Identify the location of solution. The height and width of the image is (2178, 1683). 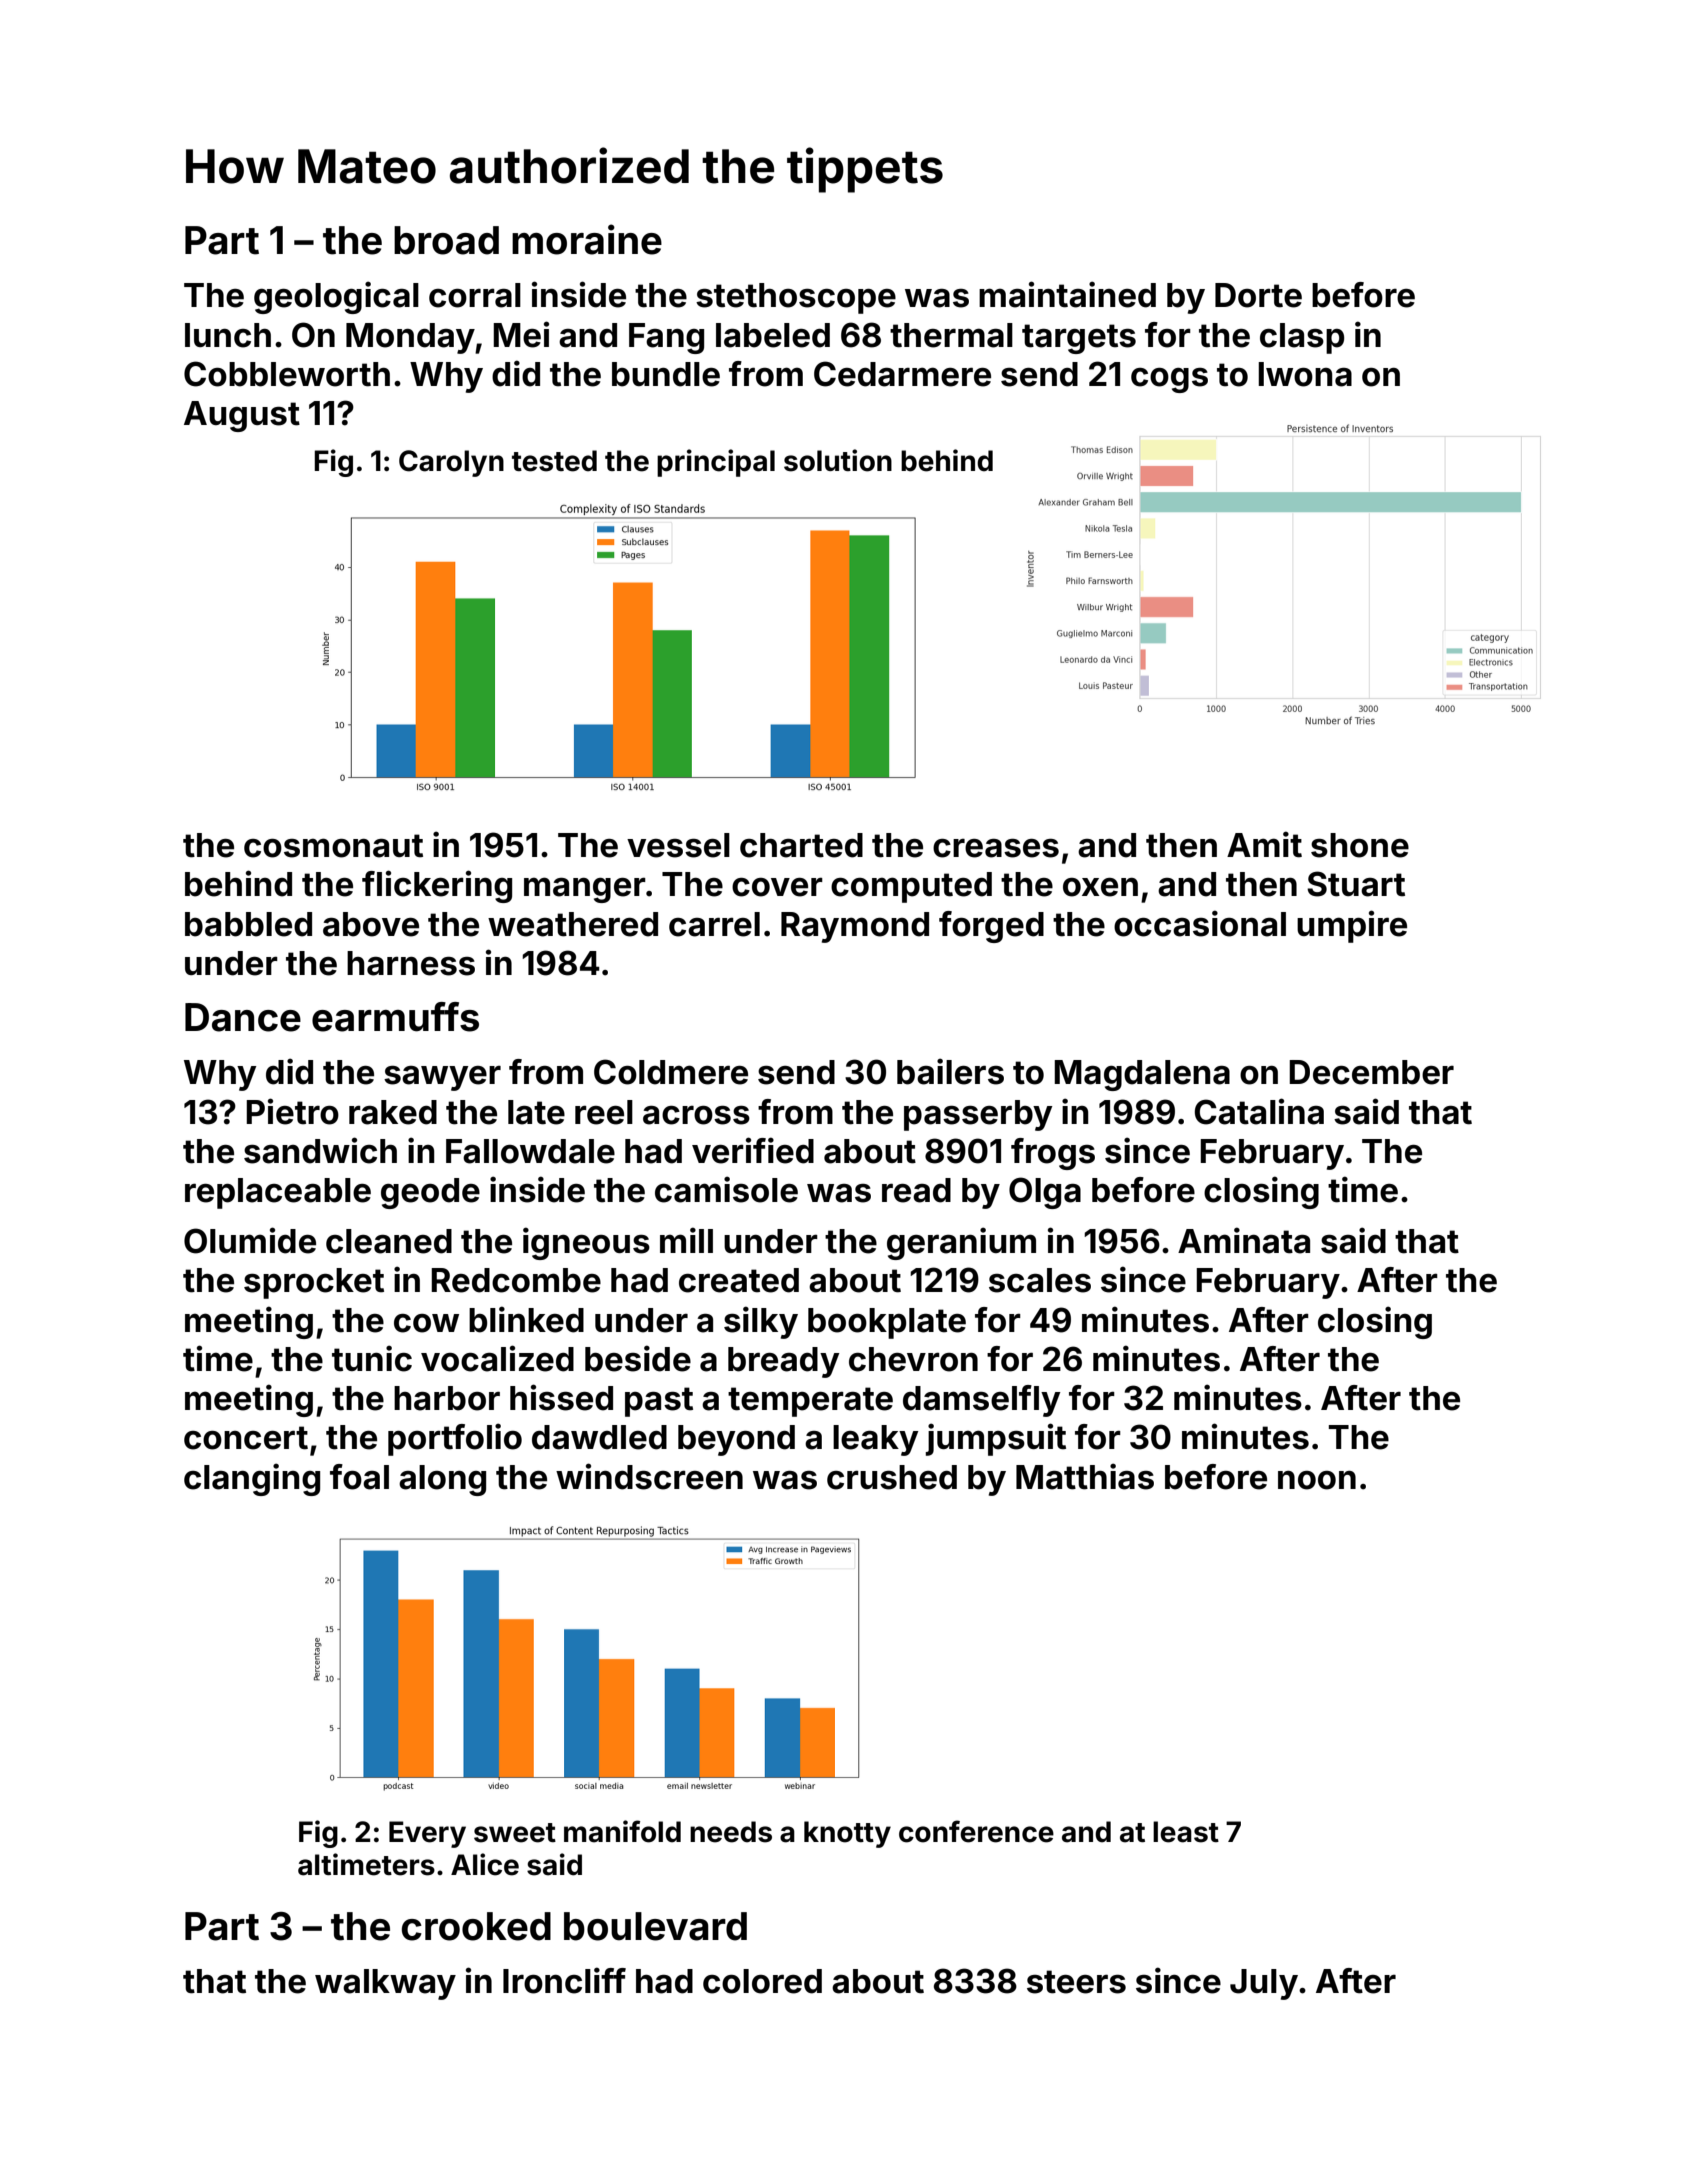
(838, 460).
